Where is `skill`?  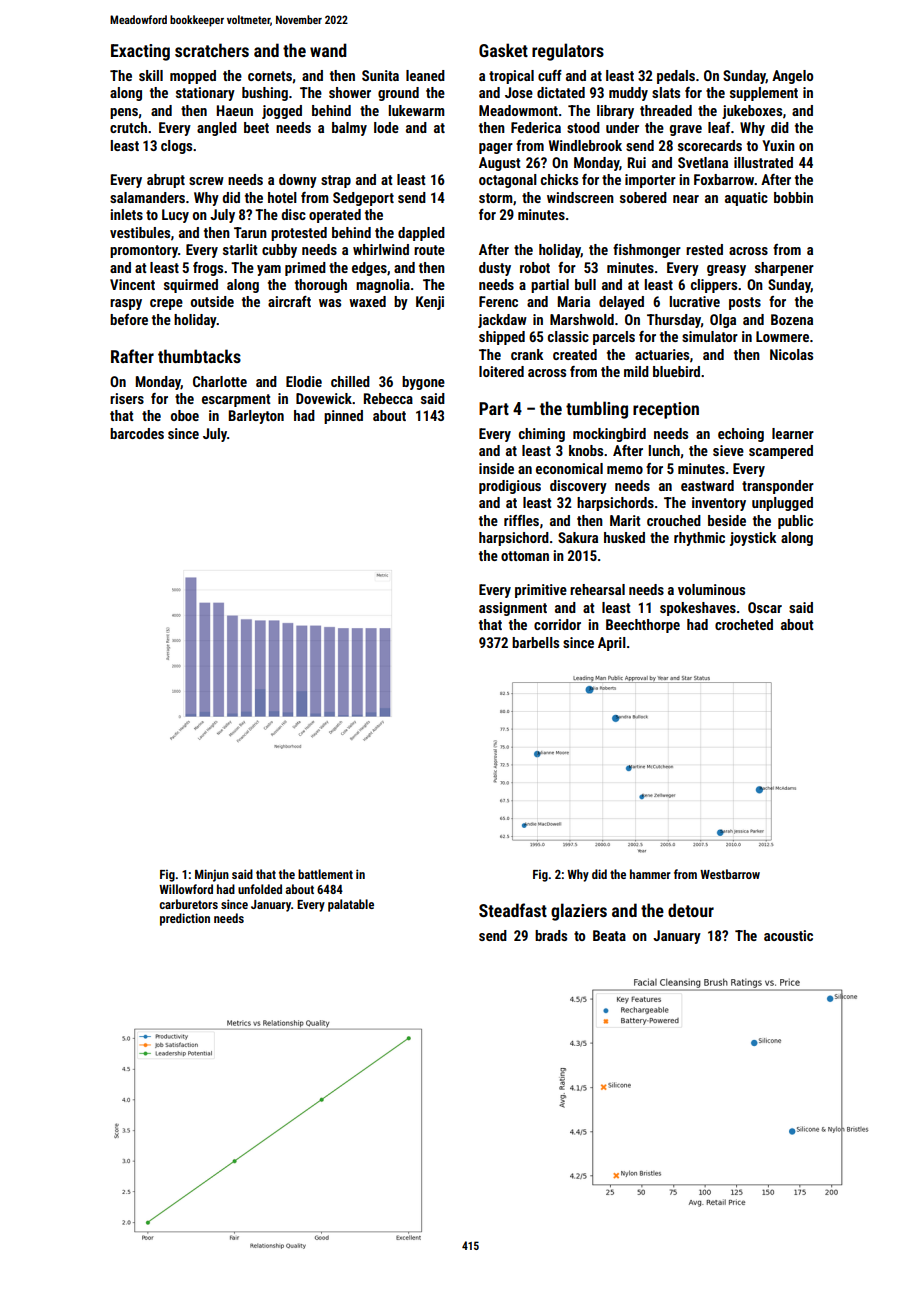 skill is located at coordinates (151, 75).
